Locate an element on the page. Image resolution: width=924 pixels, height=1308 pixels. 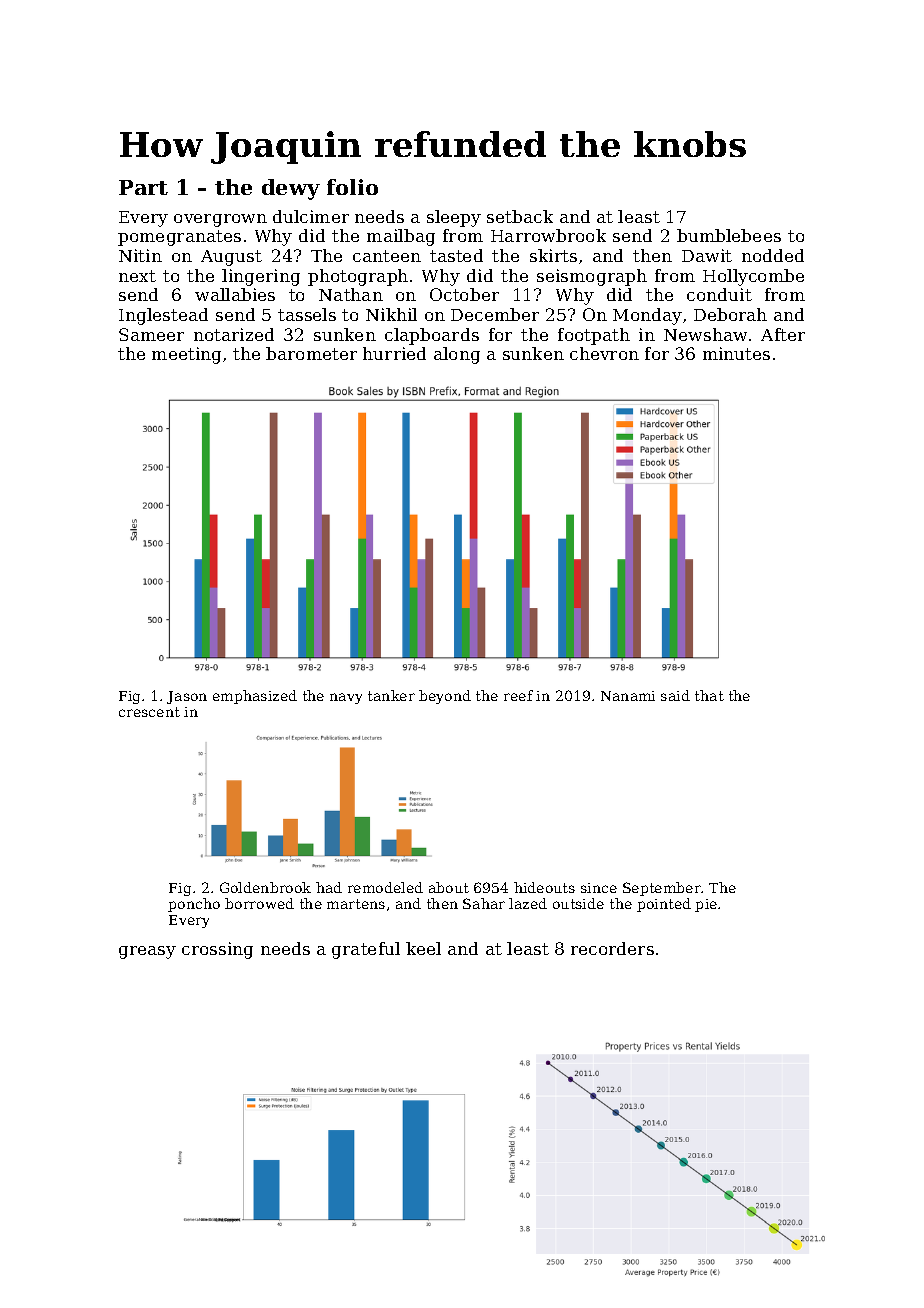
dewy is located at coordinates (291, 189).
